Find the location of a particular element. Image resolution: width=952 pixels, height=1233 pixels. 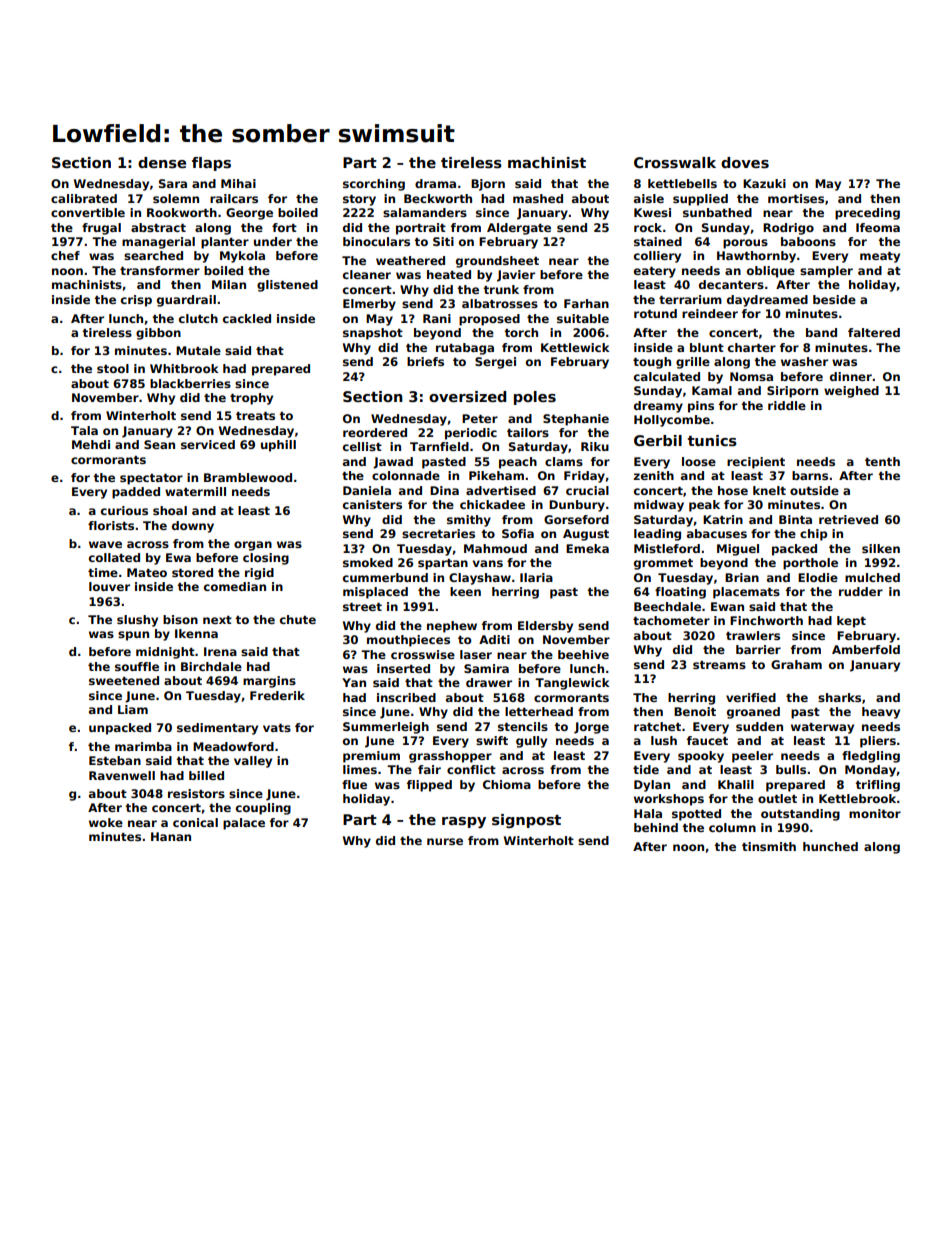

kept is located at coordinates (851, 622).
